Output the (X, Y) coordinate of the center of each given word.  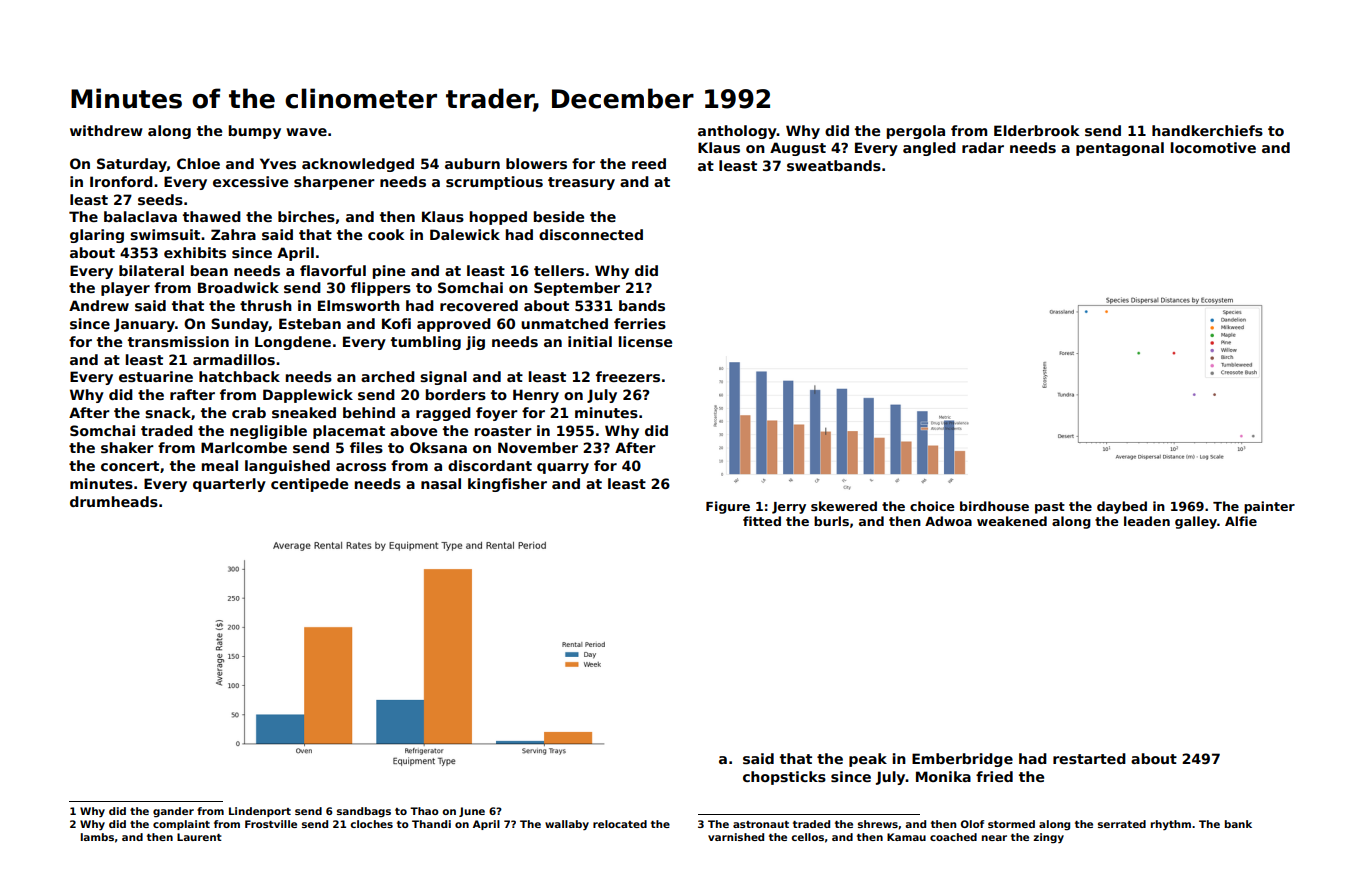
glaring (97, 236)
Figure (728, 507)
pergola (915, 132)
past (1050, 508)
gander (173, 812)
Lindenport (260, 812)
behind (369, 412)
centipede (309, 485)
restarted (1089, 758)
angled (929, 149)
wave (306, 132)
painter (1269, 507)
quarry (563, 468)
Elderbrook (1036, 130)
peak (868, 760)
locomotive (1213, 147)
